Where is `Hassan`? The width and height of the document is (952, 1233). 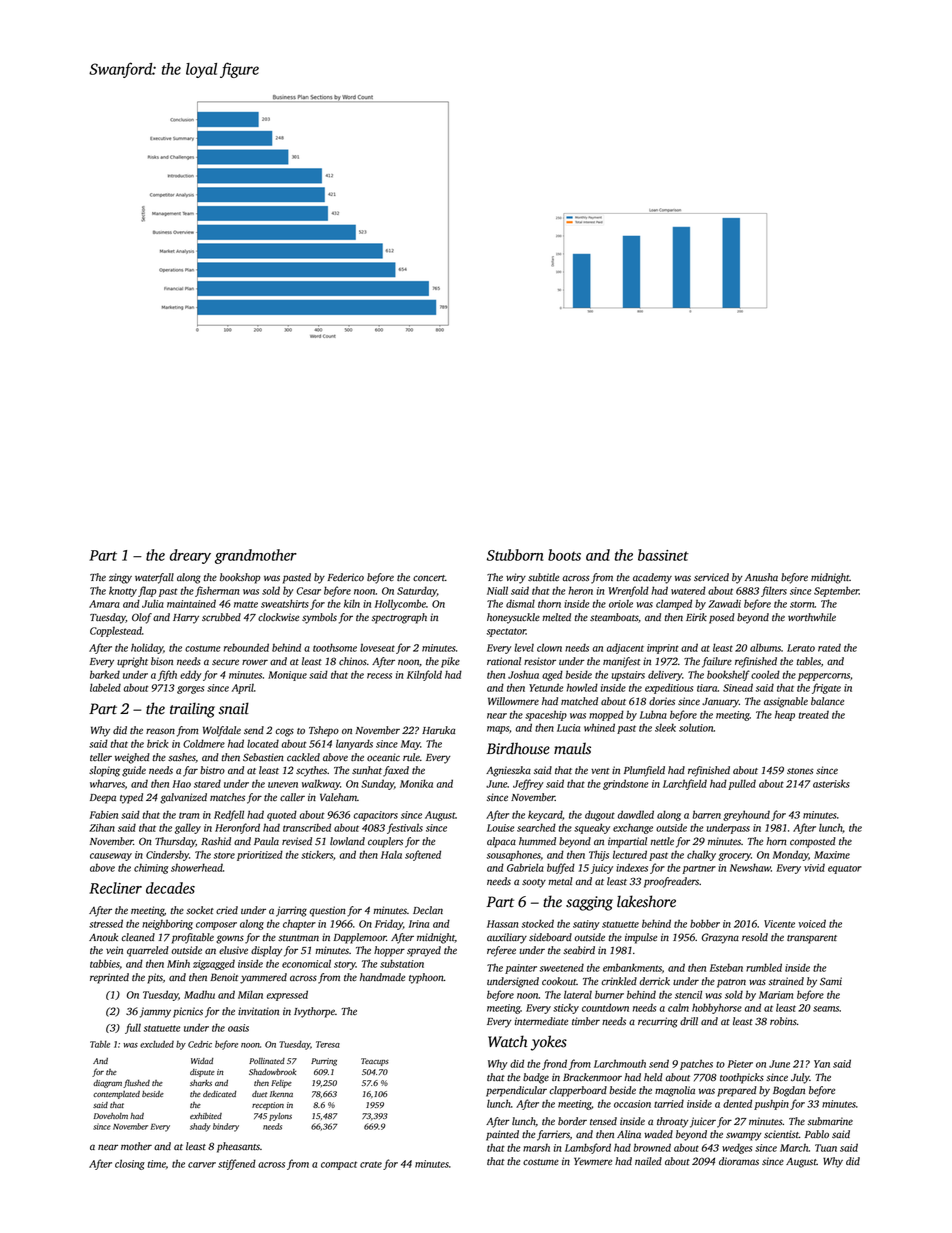
Hassan is located at coordinates (503, 924).
